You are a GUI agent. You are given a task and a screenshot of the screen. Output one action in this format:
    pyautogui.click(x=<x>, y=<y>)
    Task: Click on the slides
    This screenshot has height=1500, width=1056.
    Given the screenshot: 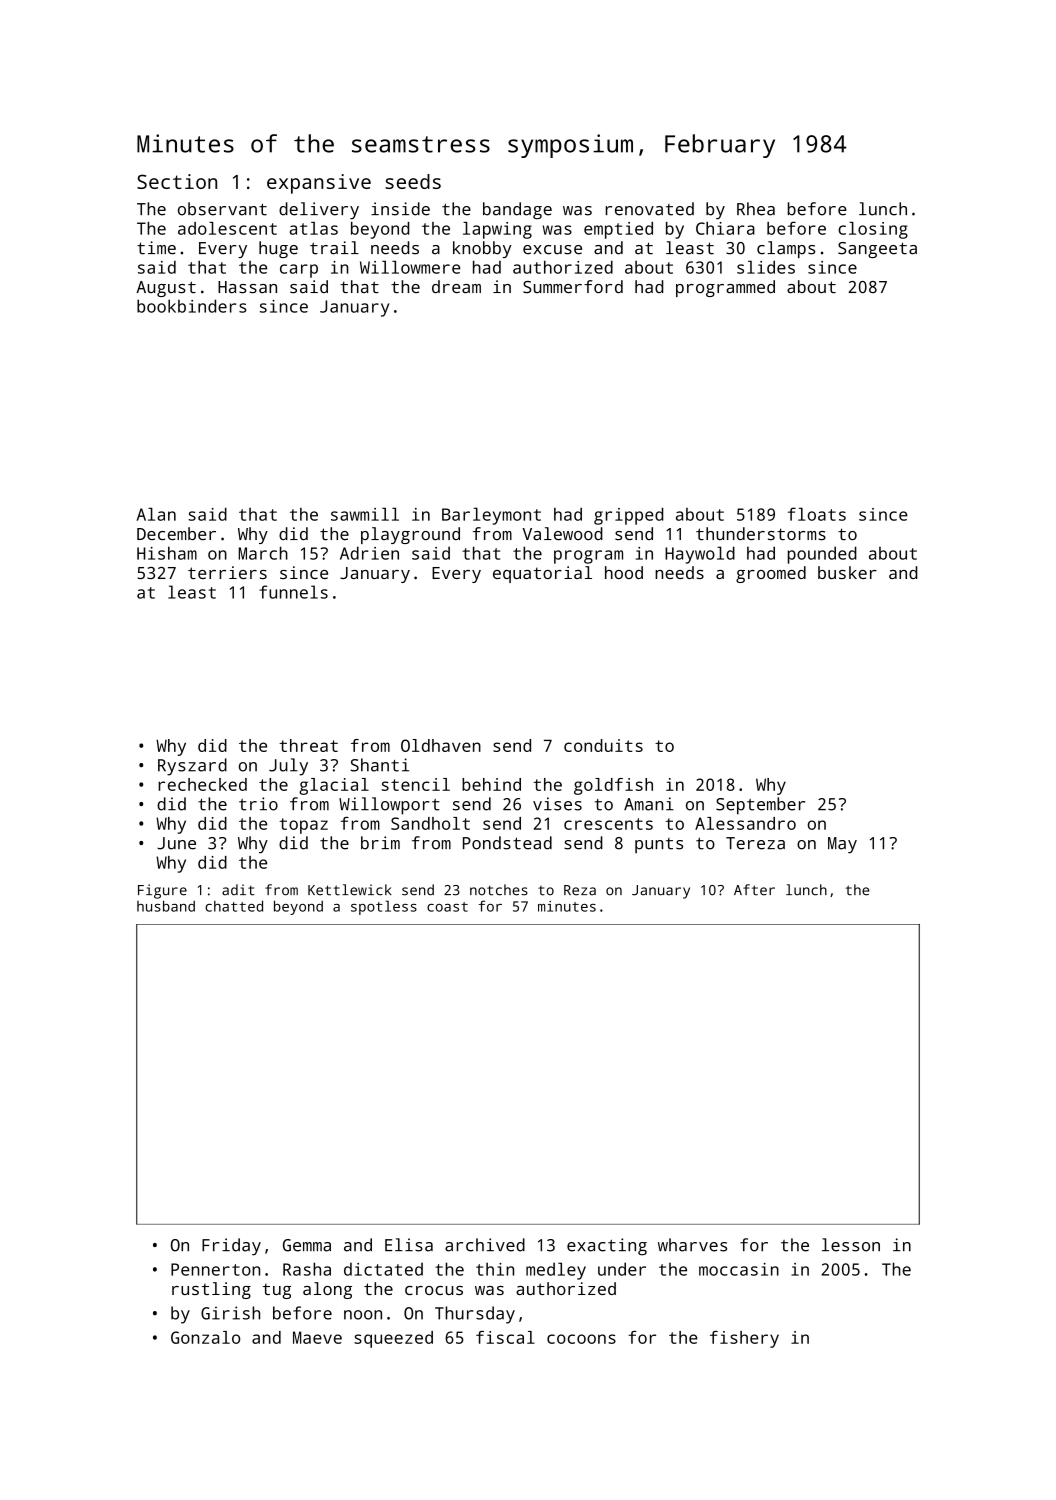 What is the action you would take?
    pyautogui.click(x=766, y=267)
